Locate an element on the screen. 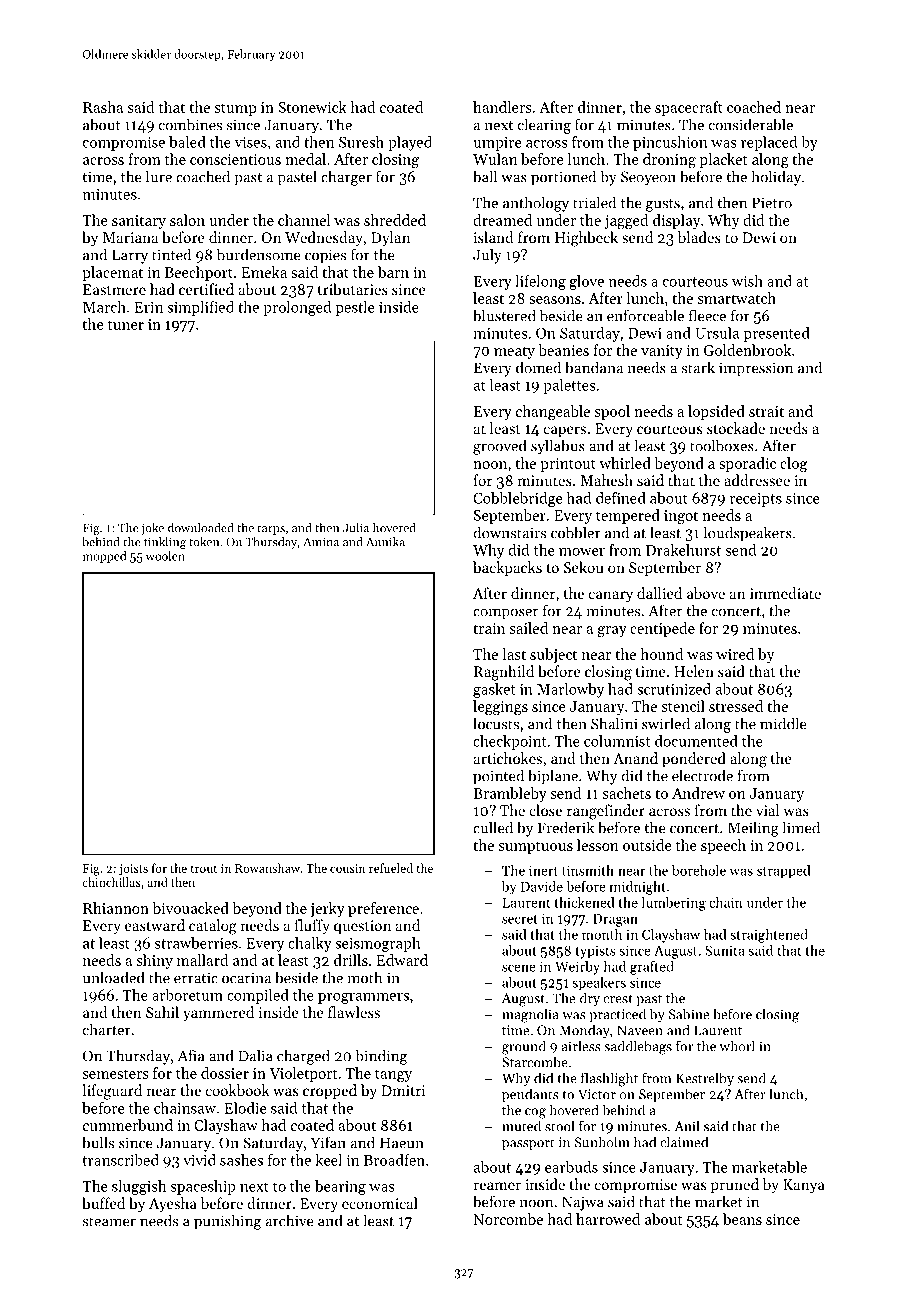  mopped is located at coordinates (105, 557).
